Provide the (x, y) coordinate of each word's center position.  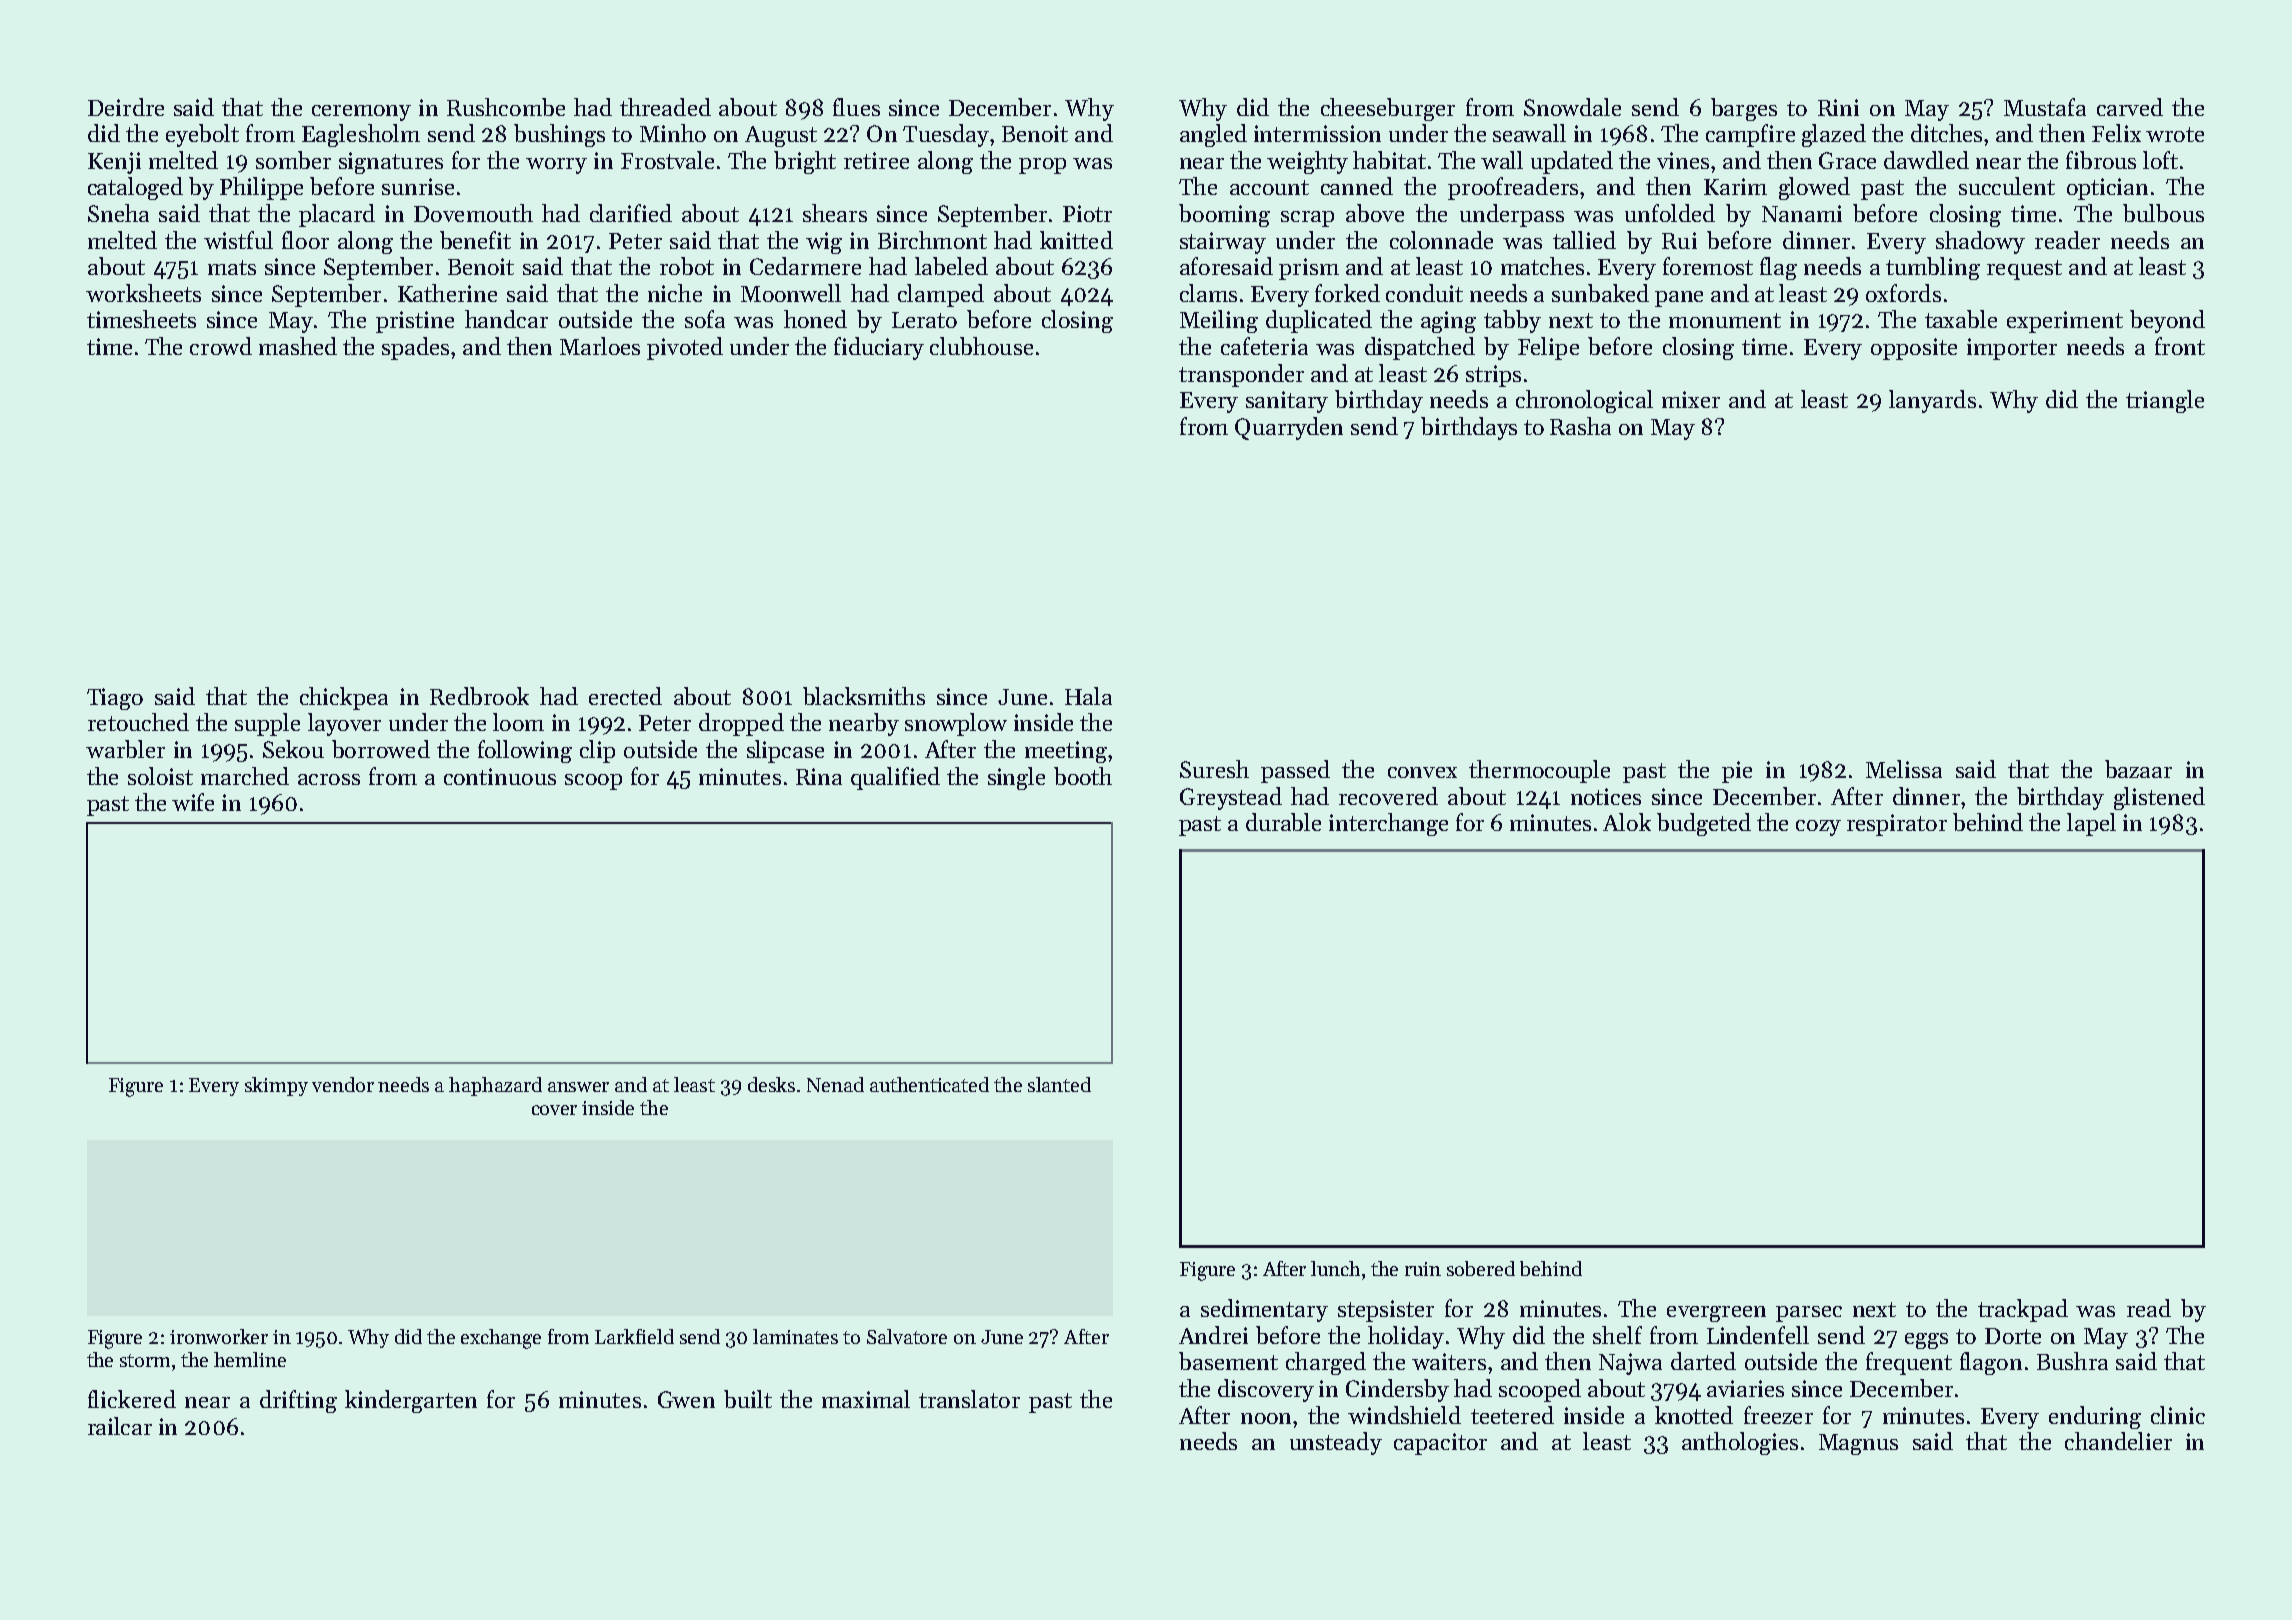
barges (1744, 109)
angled (1213, 135)
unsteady (1336, 1443)
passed (1295, 771)
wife (193, 802)
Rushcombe (506, 107)
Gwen (686, 1399)
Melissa (1904, 769)
